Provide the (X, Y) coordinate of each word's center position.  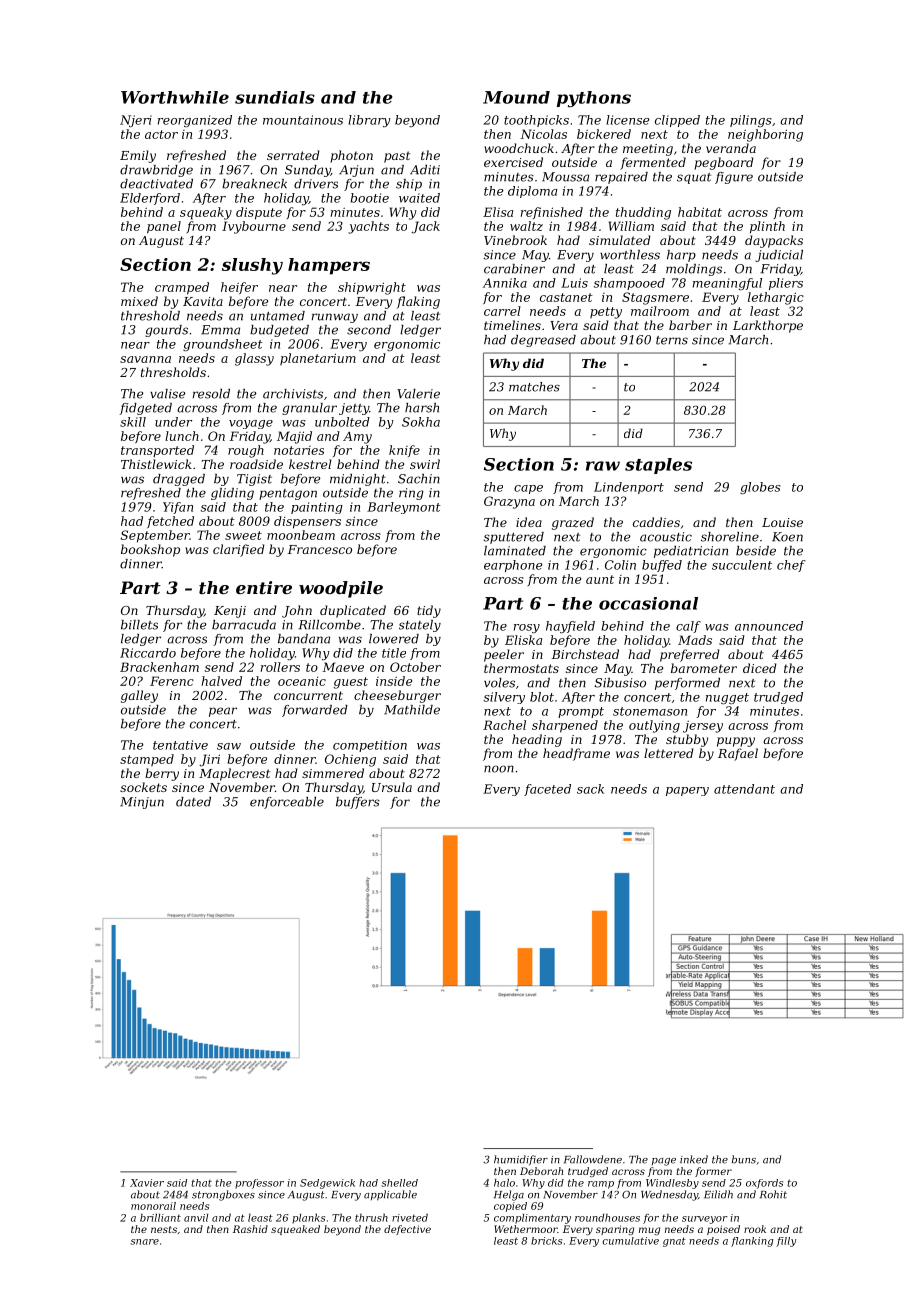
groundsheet (223, 345)
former (713, 1172)
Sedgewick (327, 1184)
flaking (418, 302)
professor (259, 1184)
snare (144, 1242)
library (369, 121)
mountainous (303, 120)
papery (687, 791)
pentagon (288, 494)
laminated (515, 551)
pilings (751, 121)
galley (139, 696)
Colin (620, 565)
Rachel (504, 725)
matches (534, 387)
